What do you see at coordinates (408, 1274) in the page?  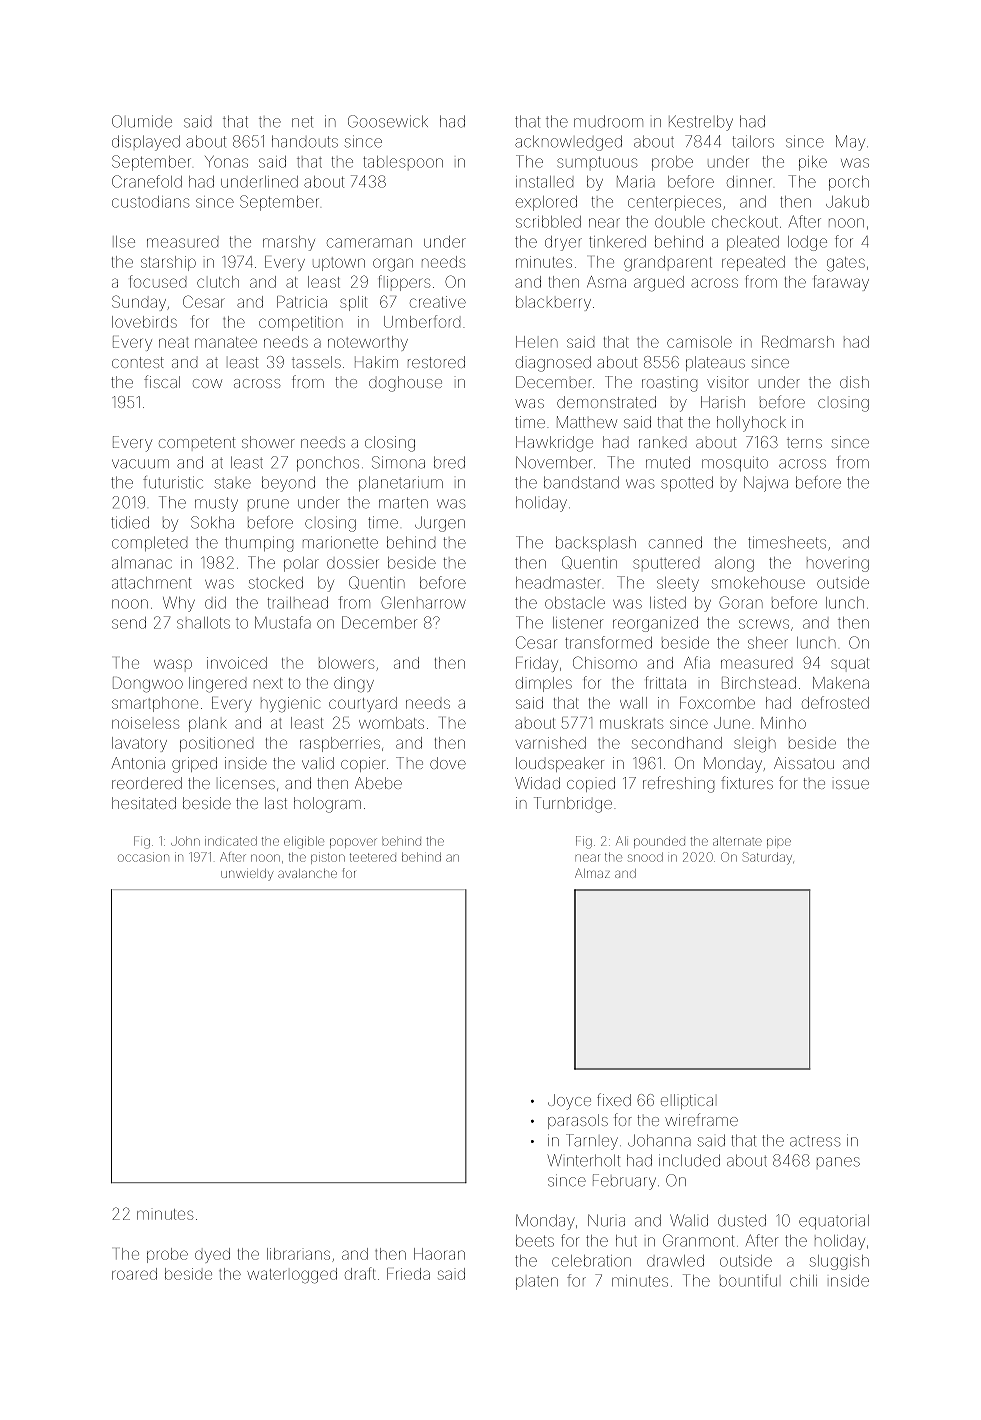 I see `Frieda` at bounding box center [408, 1274].
